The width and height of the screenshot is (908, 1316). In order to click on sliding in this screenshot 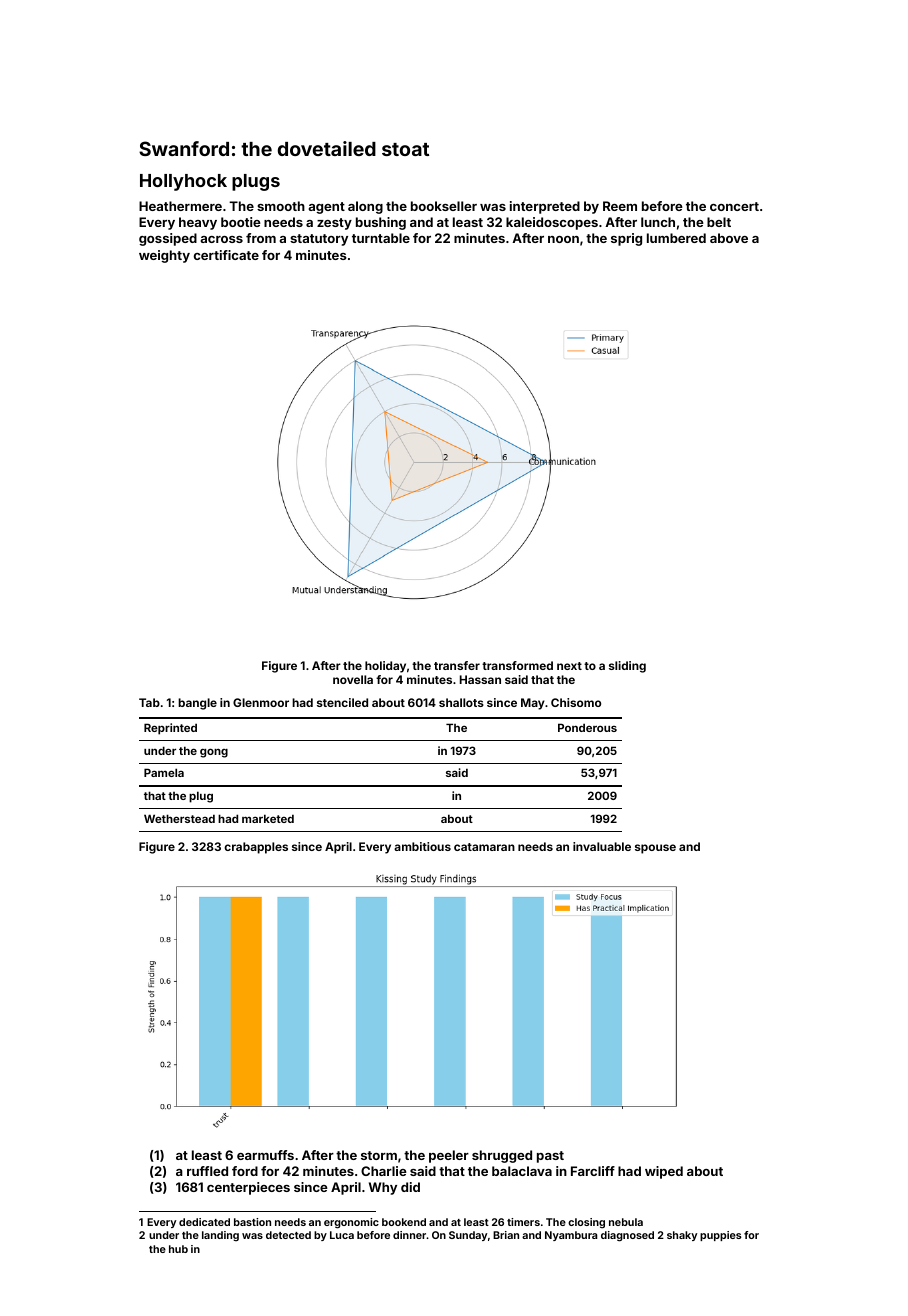, I will do `click(627, 667)`.
